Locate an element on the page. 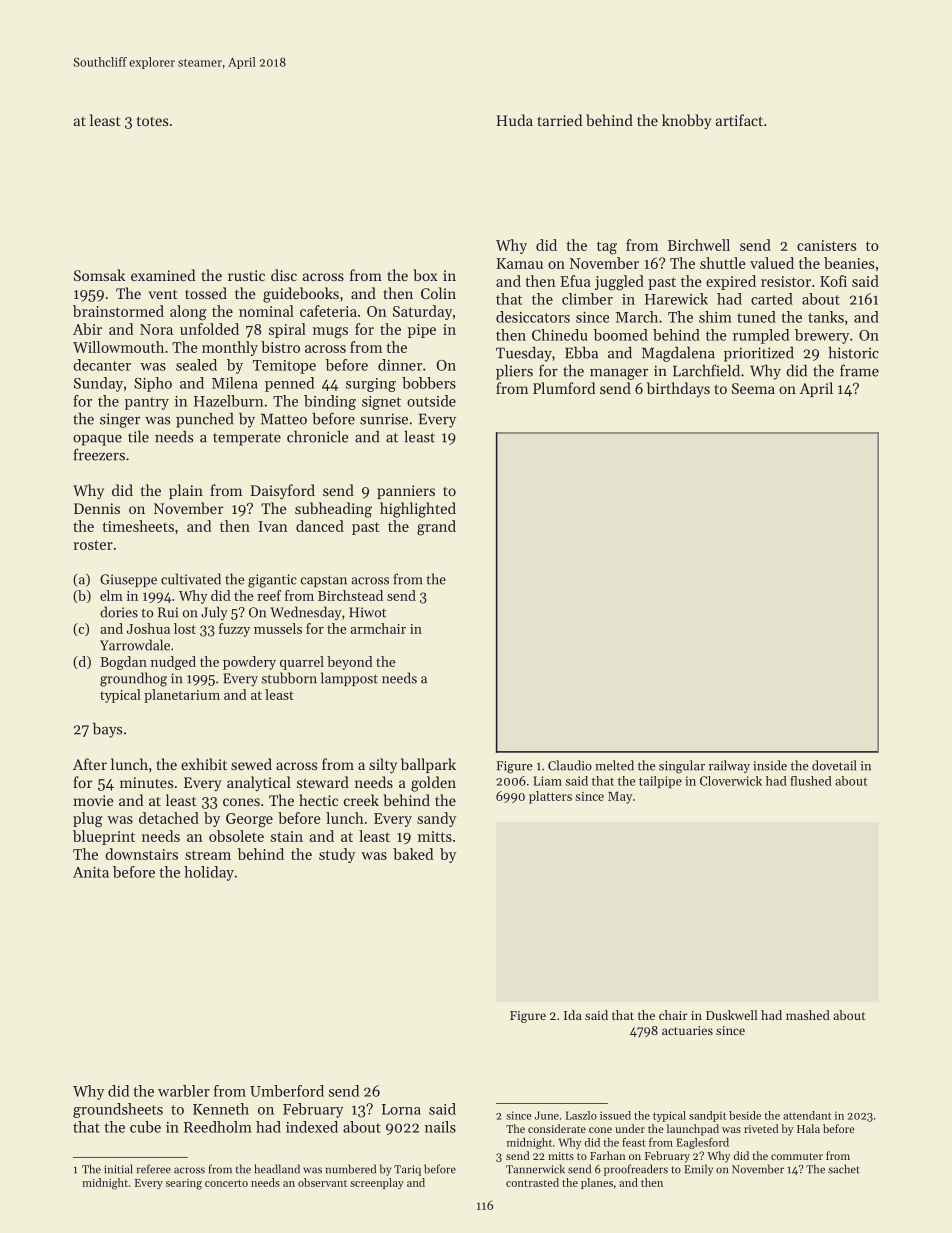 This image has width=952, height=1233. exhibit is located at coordinates (204, 764).
